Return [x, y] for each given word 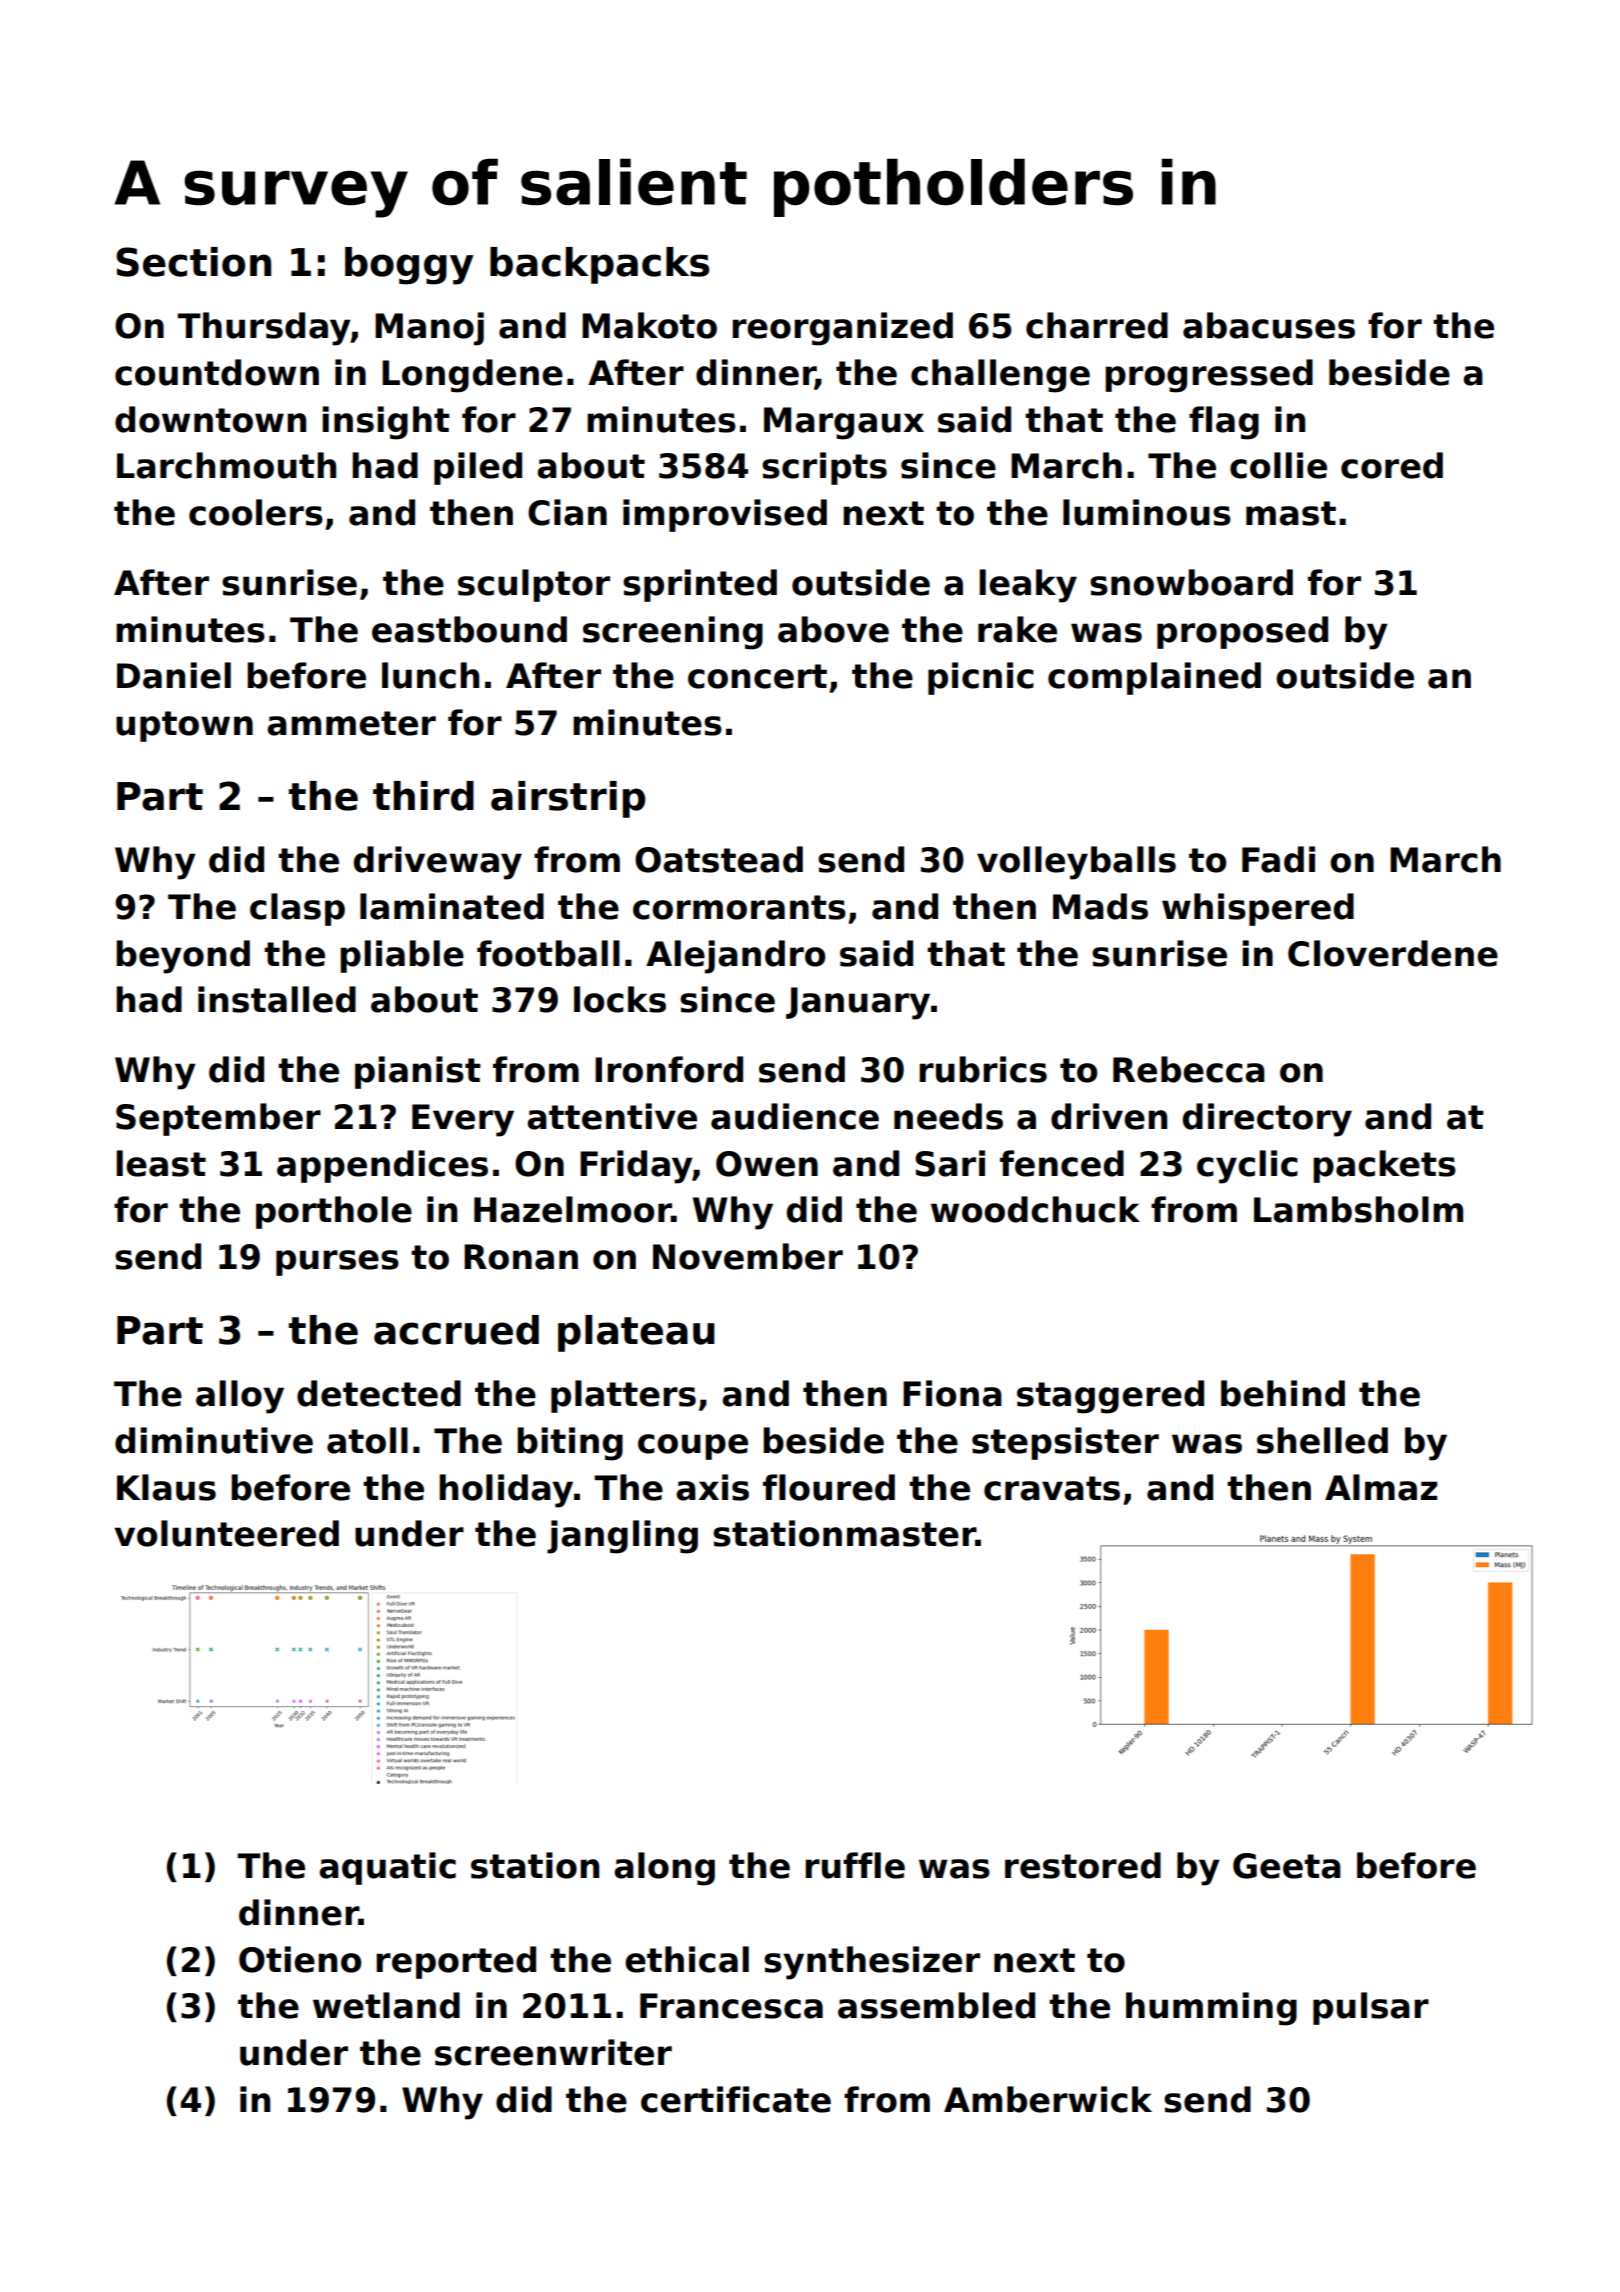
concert [757, 676]
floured [829, 1487]
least [161, 1163]
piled [478, 468]
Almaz [1381, 1487]
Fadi [1278, 859]
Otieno [300, 1959]
